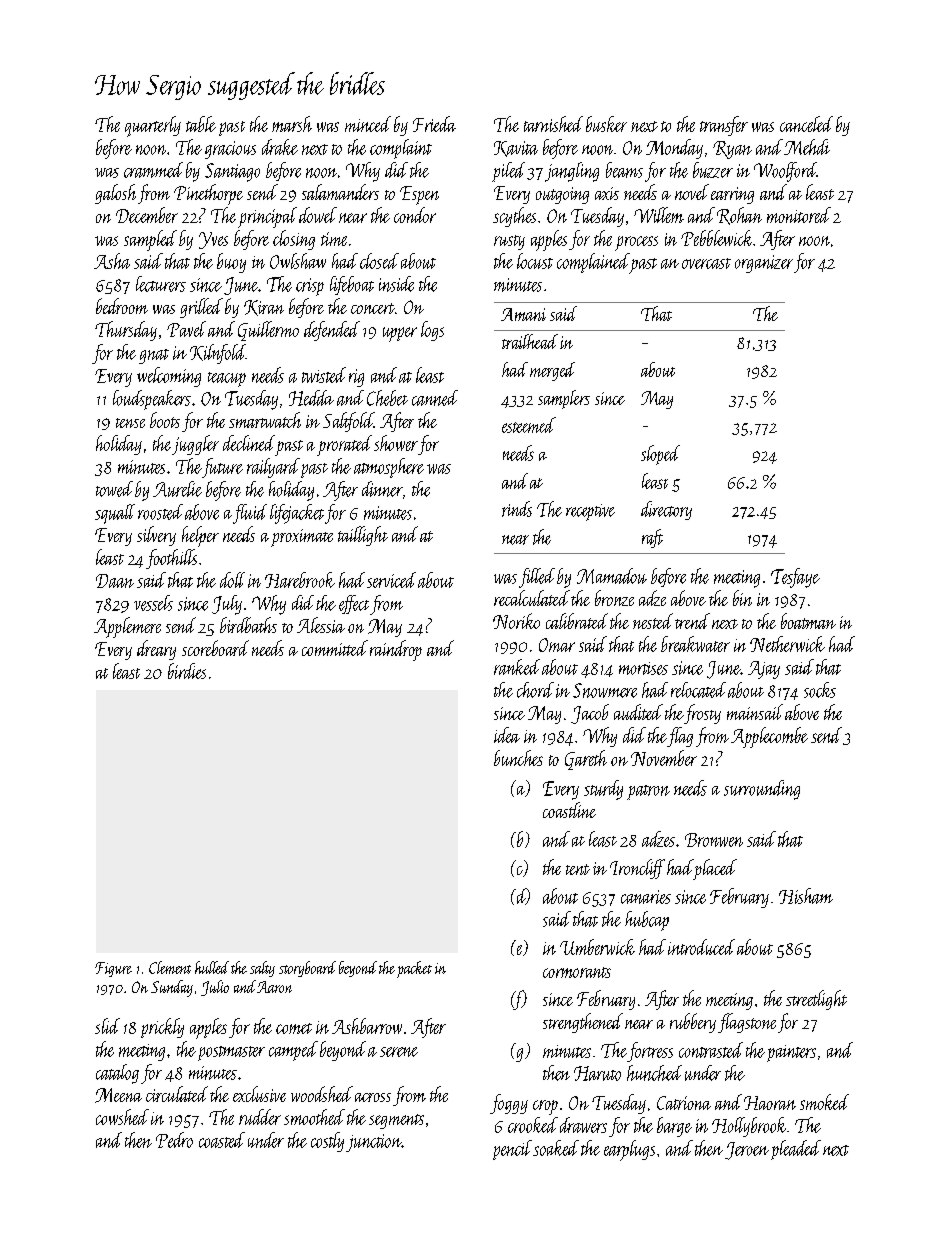 This image has width=952, height=1233. I want to click on coasted, so click(222, 1140).
